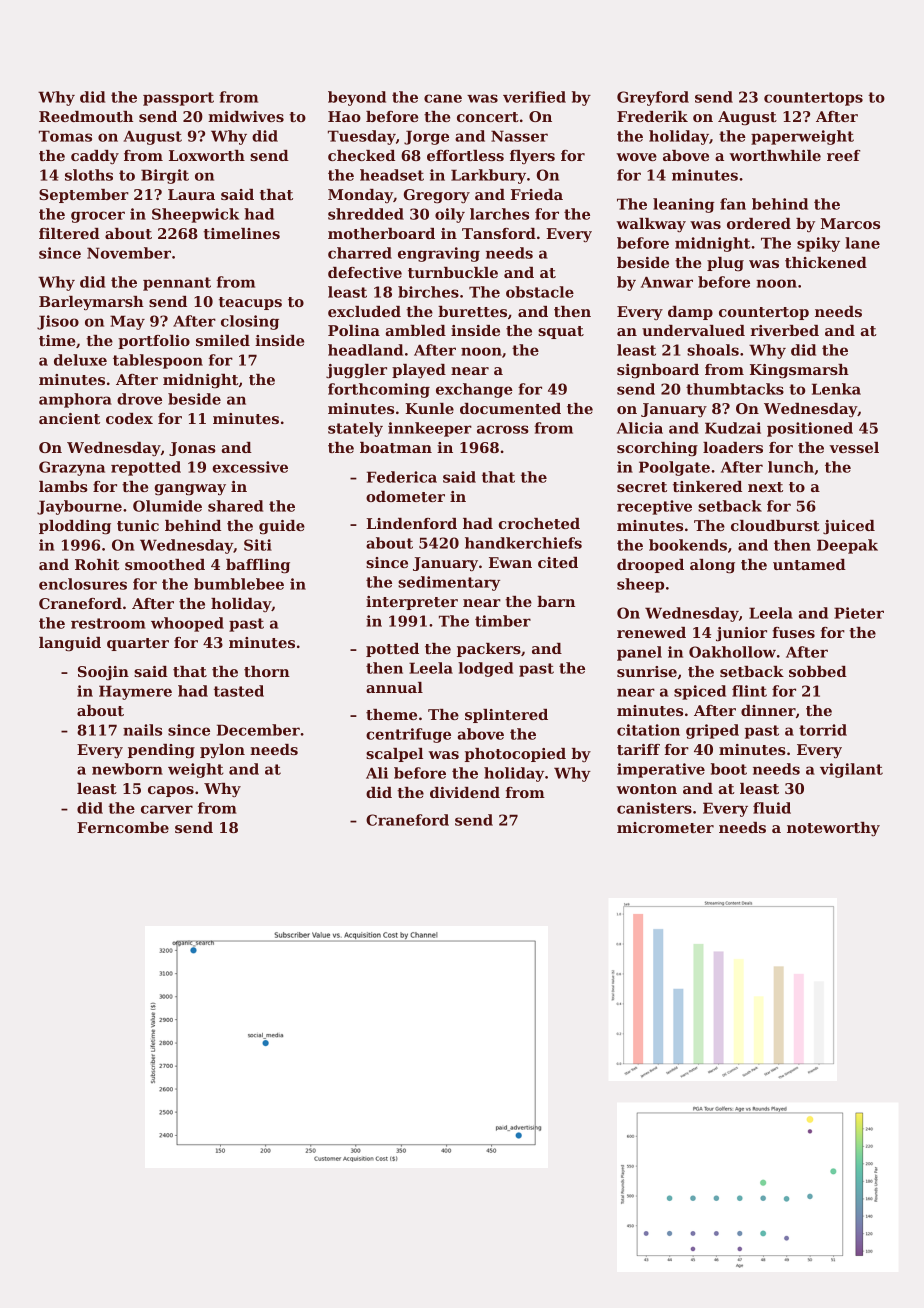  What do you see at coordinates (712, 731) in the document?
I see `griped` at bounding box center [712, 731].
